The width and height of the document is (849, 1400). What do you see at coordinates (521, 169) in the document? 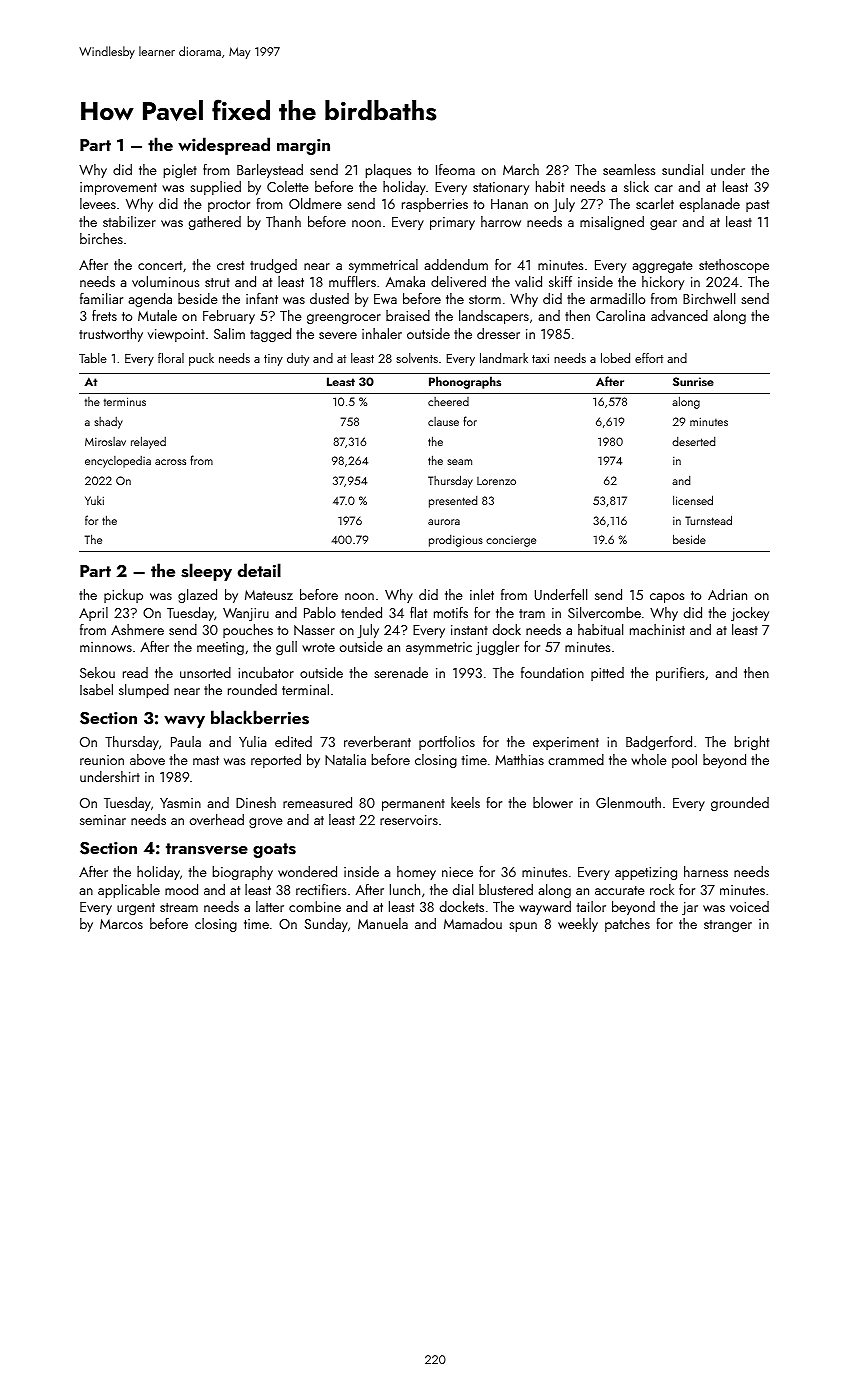
I see `March` at bounding box center [521, 169].
